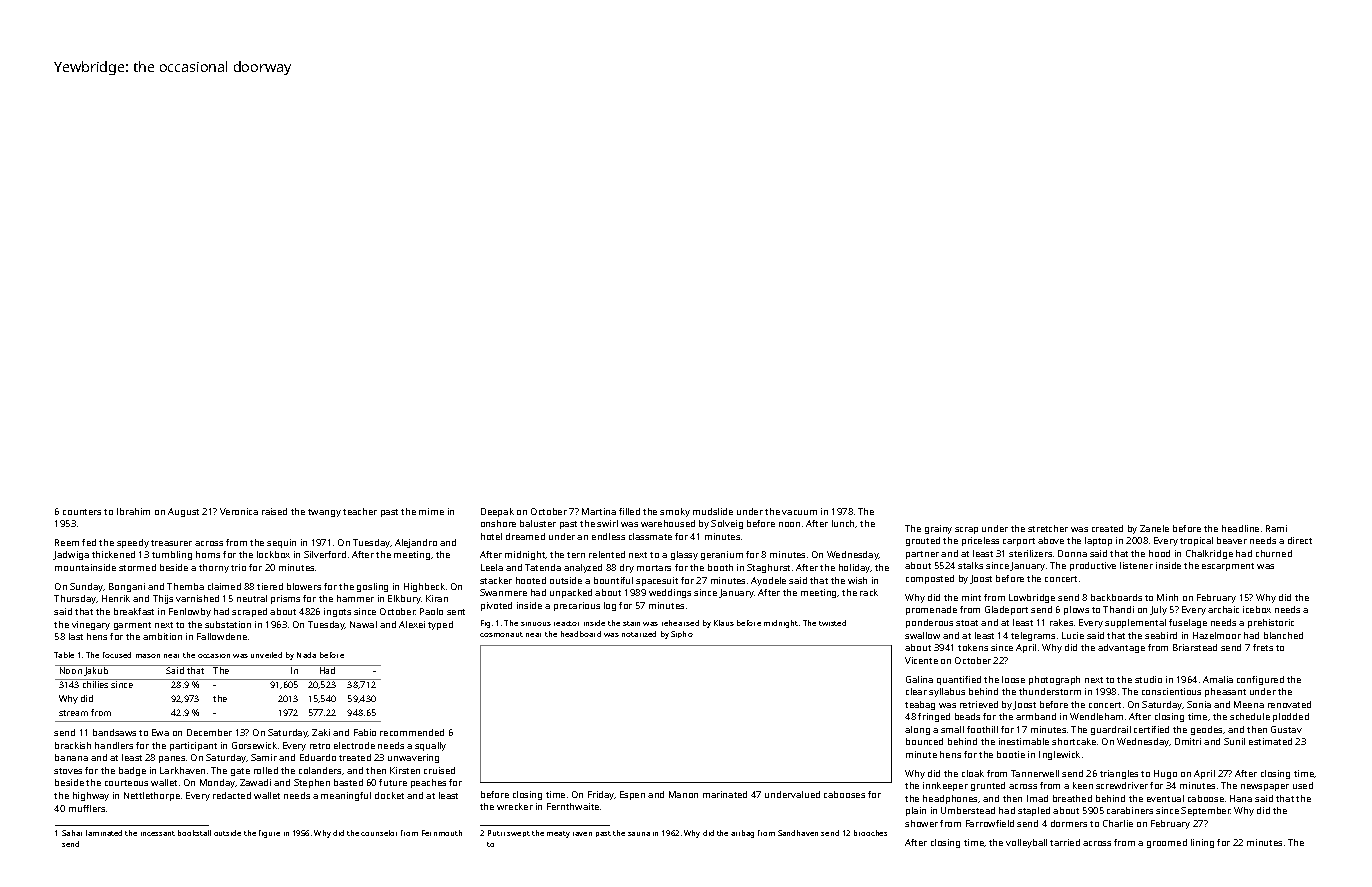 This screenshot has height=887, width=1372. What do you see at coordinates (799, 512) in the screenshot?
I see `vacuum` at bounding box center [799, 512].
